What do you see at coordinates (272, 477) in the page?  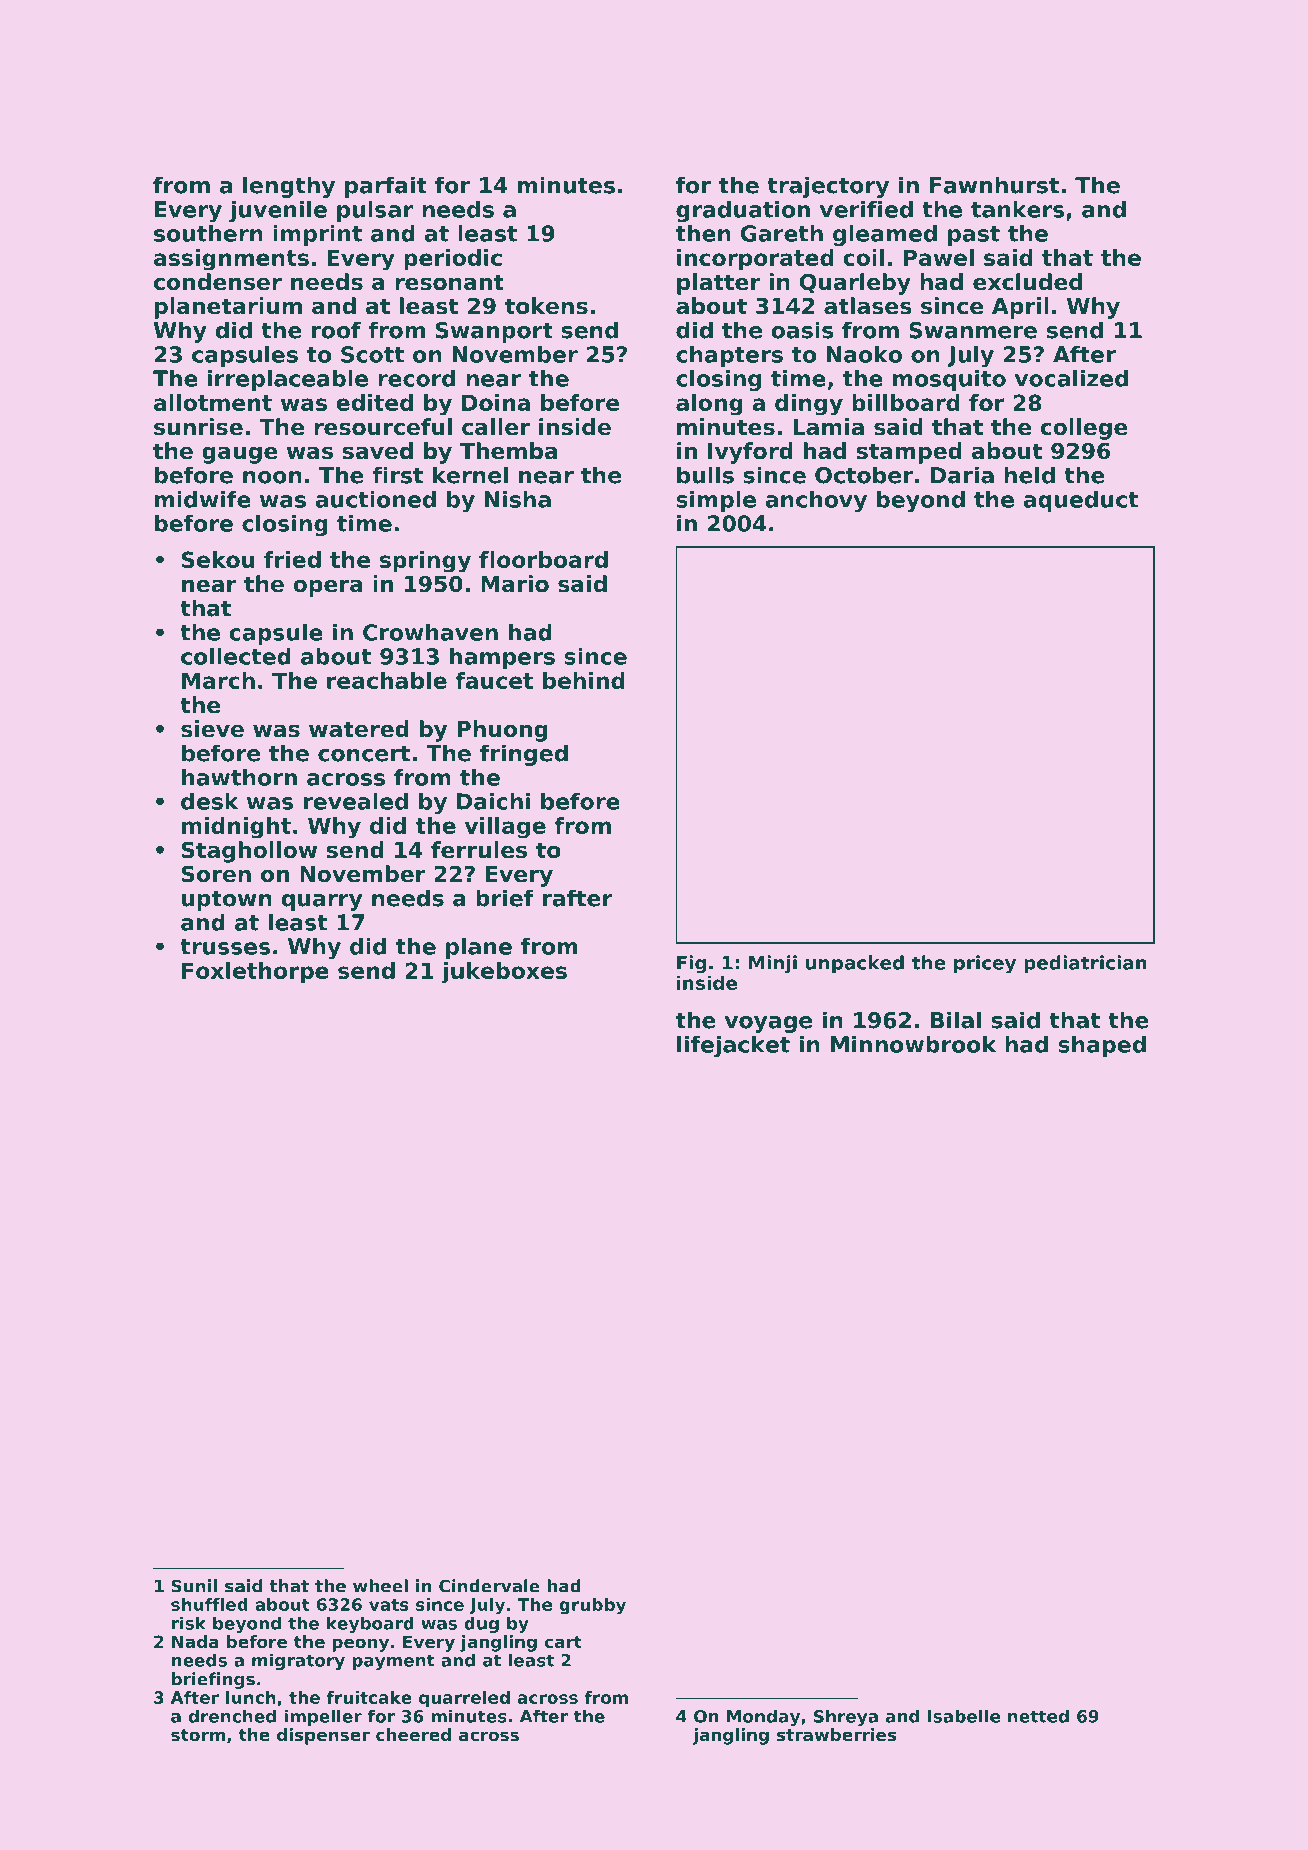 I see `noon` at bounding box center [272, 477].
